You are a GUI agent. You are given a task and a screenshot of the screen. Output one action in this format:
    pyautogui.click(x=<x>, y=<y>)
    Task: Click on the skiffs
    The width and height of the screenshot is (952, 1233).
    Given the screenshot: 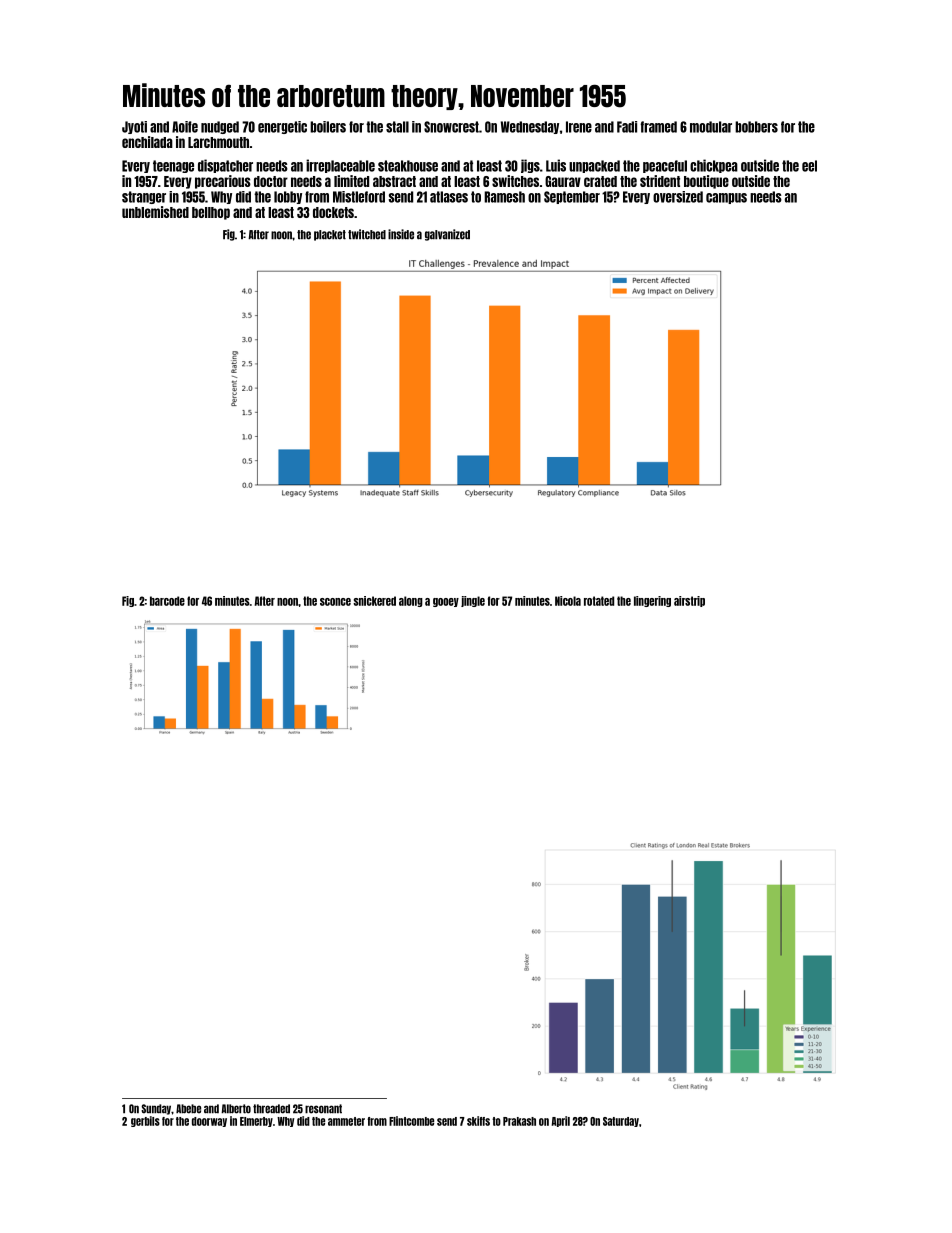 What is the action you would take?
    pyautogui.click(x=478, y=1121)
